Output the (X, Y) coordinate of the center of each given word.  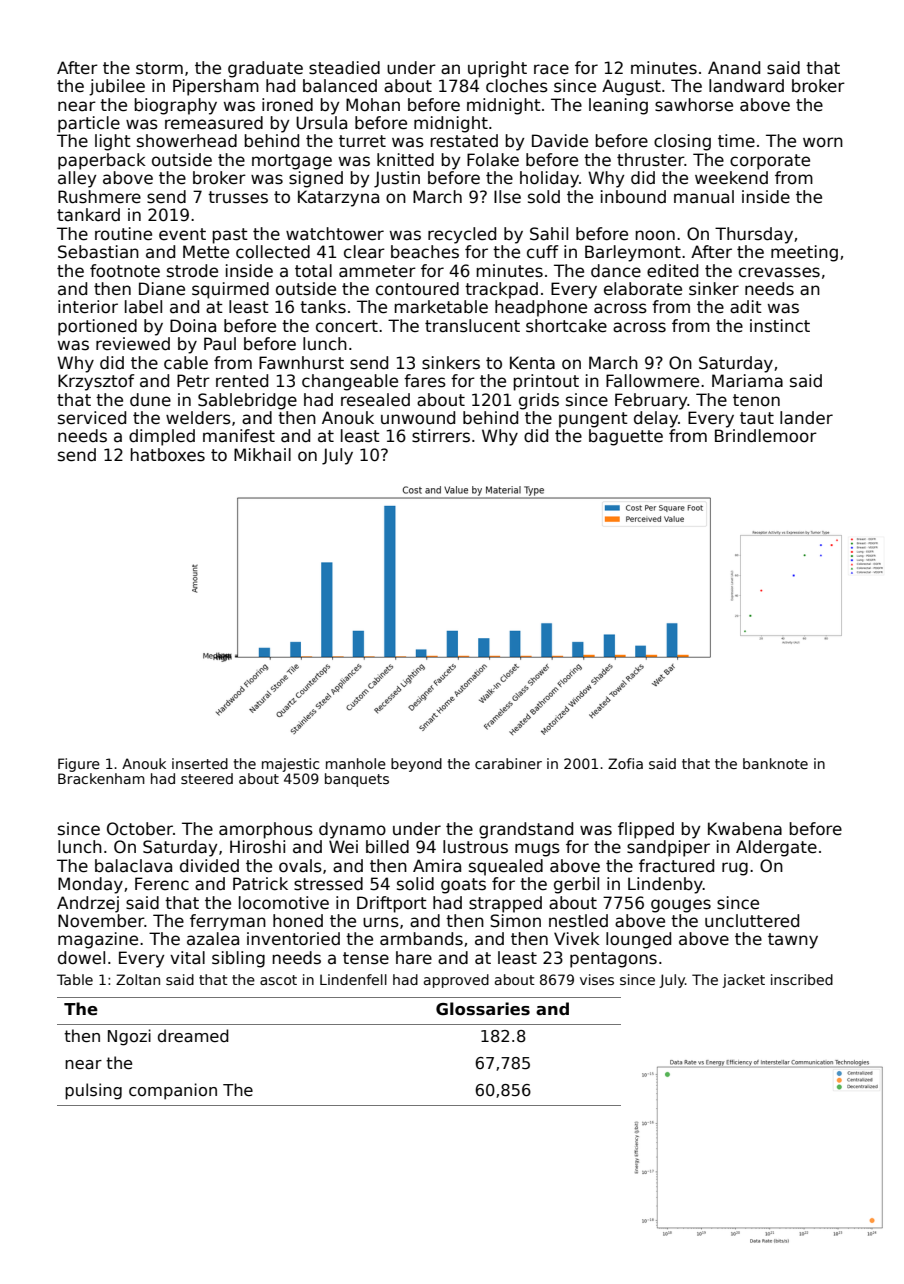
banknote (775, 763)
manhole (356, 763)
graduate (265, 69)
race (551, 69)
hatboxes (167, 455)
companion (173, 1091)
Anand (734, 68)
